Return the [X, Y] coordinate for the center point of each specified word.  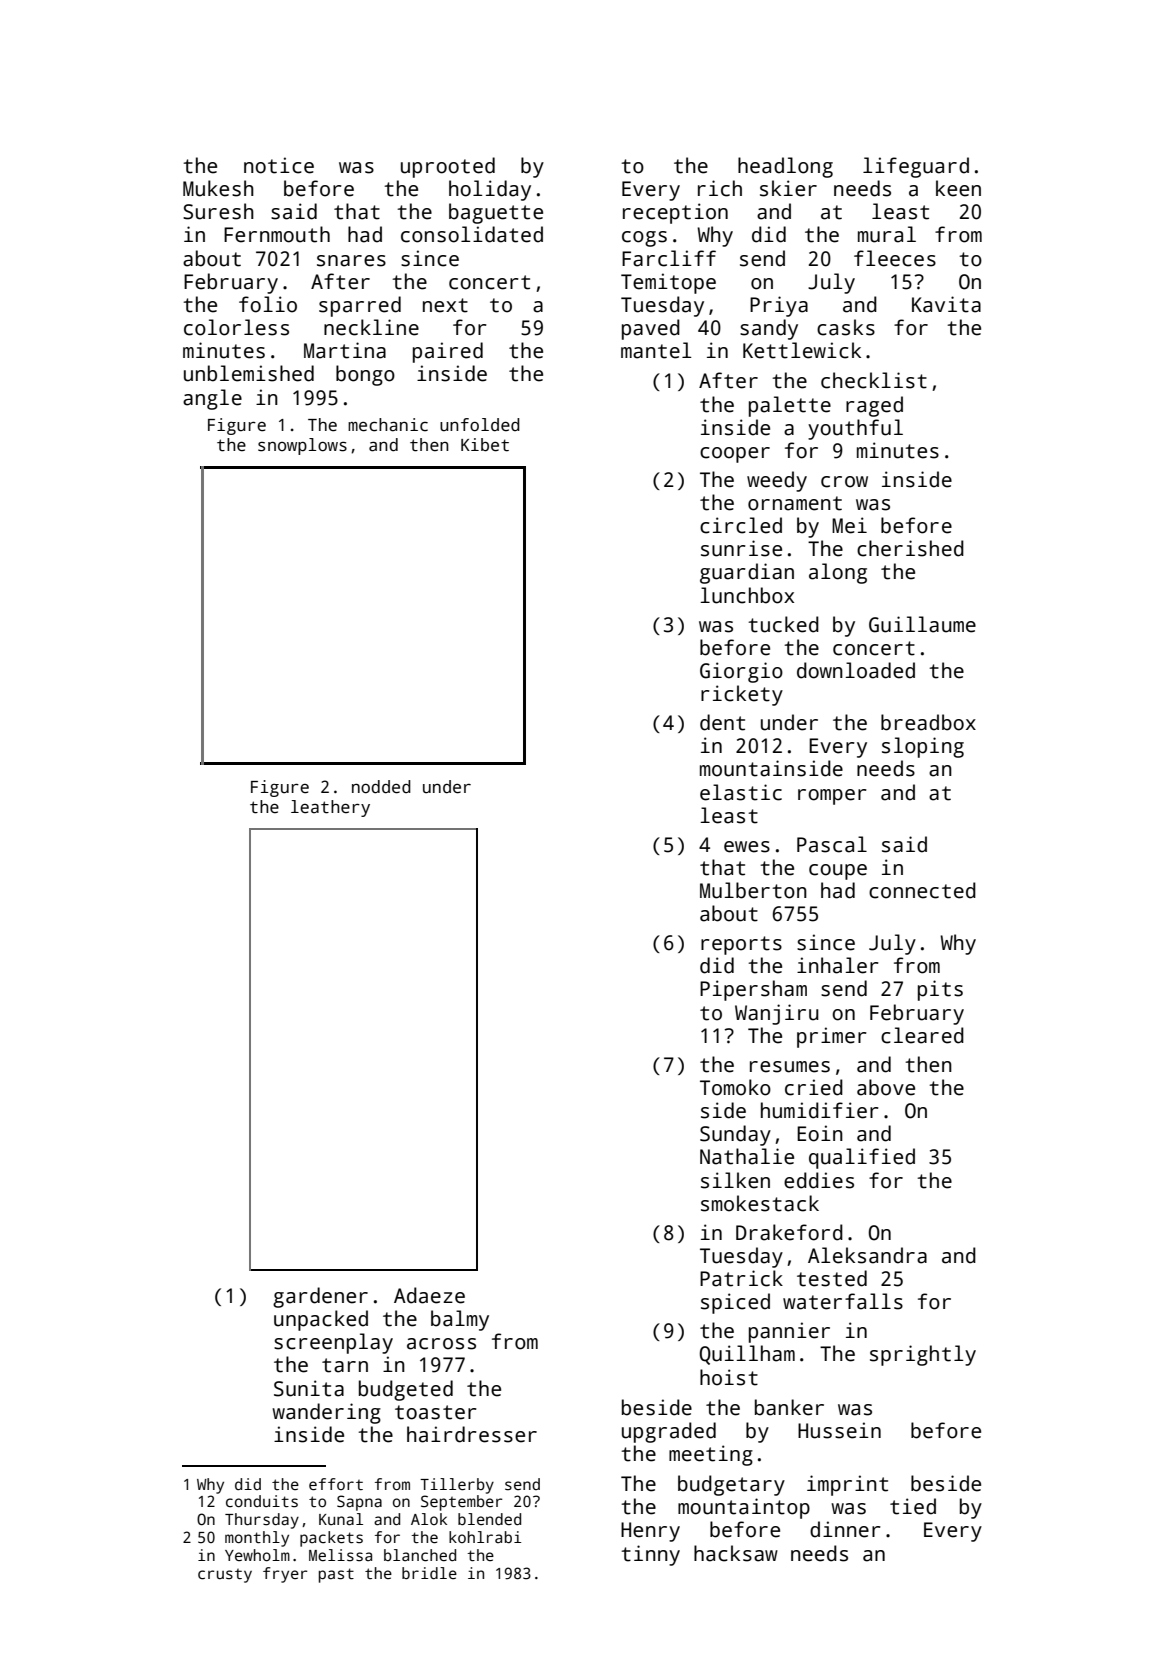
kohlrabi [485, 1537]
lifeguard [916, 167]
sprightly [923, 1355]
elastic [741, 792]
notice [279, 165]
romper [832, 797]
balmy [460, 1320]
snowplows [302, 446]
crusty [225, 1576]
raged [874, 406]
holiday [490, 190]
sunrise [741, 548]
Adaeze [429, 1295]
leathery [330, 808]
